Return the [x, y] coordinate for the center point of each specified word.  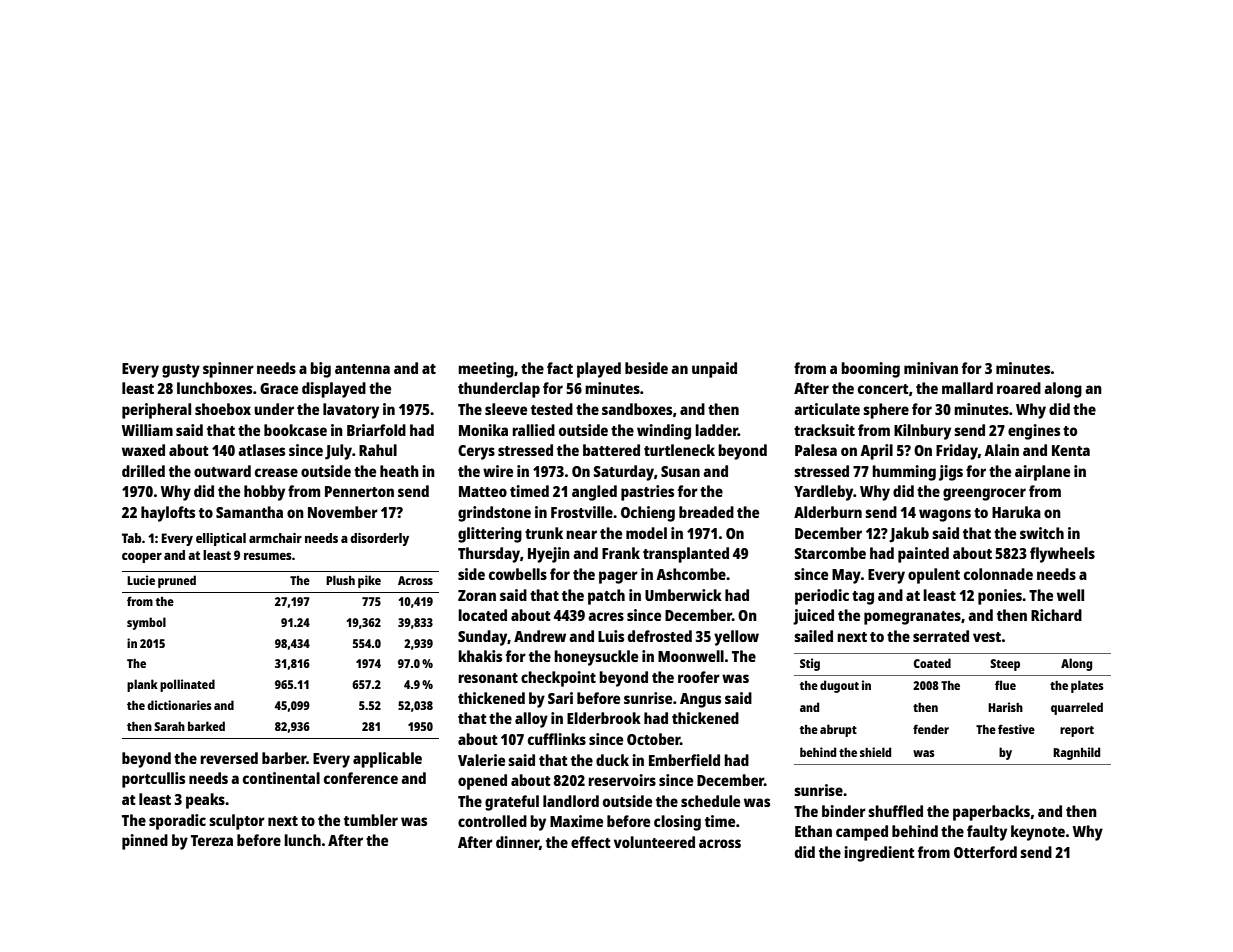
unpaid [714, 370]
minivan [931, 368]
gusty [181, 371]
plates [1087, 686]
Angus [700, 700]
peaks [205, 801]
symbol [146, 623]
